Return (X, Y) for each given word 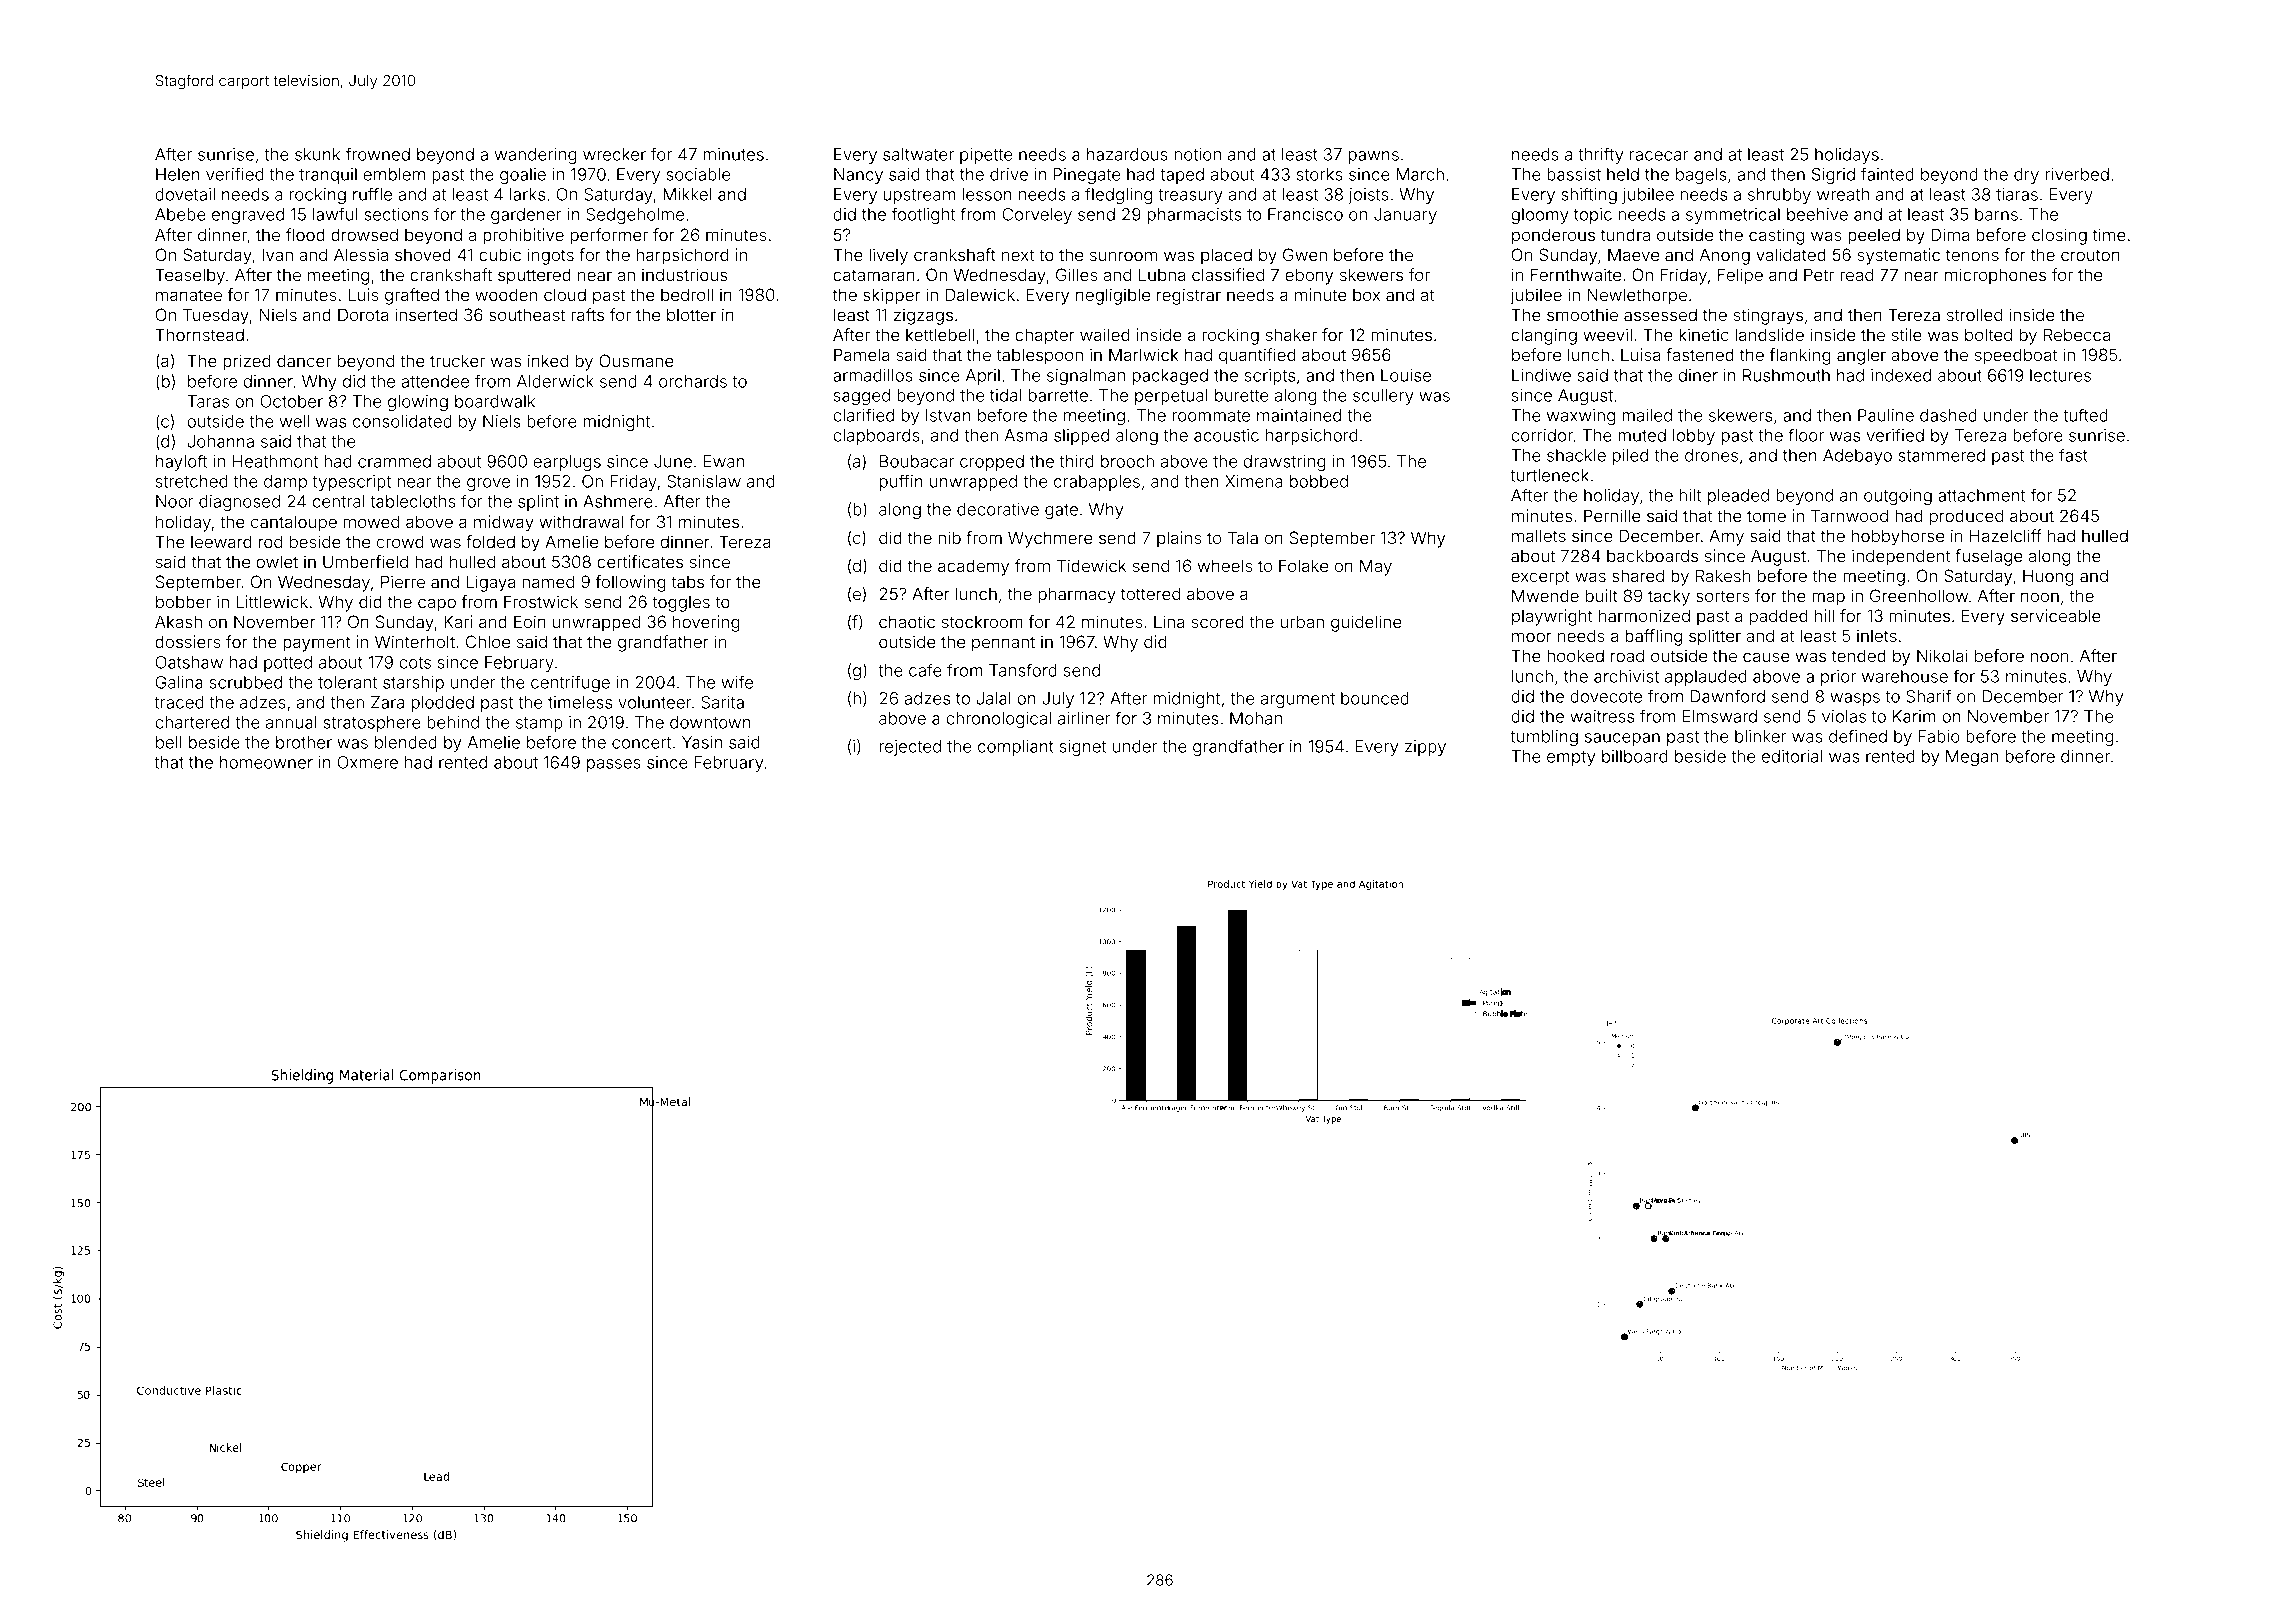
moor (1532, 637)
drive (1009, 174)
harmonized (1644, 615)
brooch (1127, 461)
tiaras (2017, 194)
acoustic (1226, 435)
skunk (317, 154)
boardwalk (495, 401)
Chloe (488, 641)
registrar (1189, 296)
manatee (189, 295)
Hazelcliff (2006, 535)
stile (1907, 334)
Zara (387, 702)
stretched (192, 481)
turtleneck (1550, 475)
